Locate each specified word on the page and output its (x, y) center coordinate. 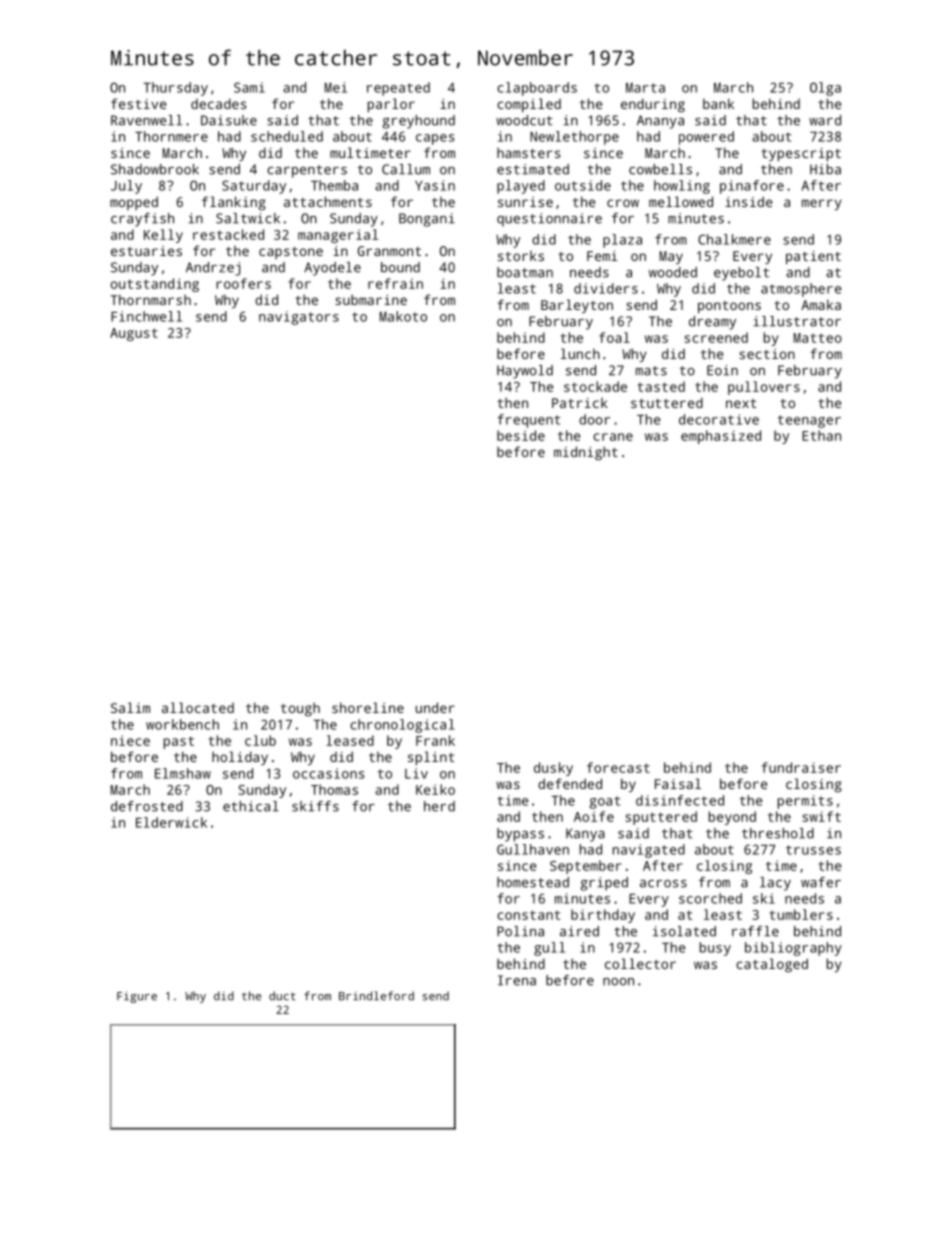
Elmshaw (183, 773)
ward (825, 120)
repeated (398, 89)
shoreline (368, 707)
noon (618, 982)
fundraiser (801, 767)
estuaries (146, 251)
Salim (130, 707)
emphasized (721, 437)
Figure (137, 997)
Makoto (403, 316)
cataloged (772, 965)
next (741, 403)
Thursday (175, 89)
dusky (553, 769)
